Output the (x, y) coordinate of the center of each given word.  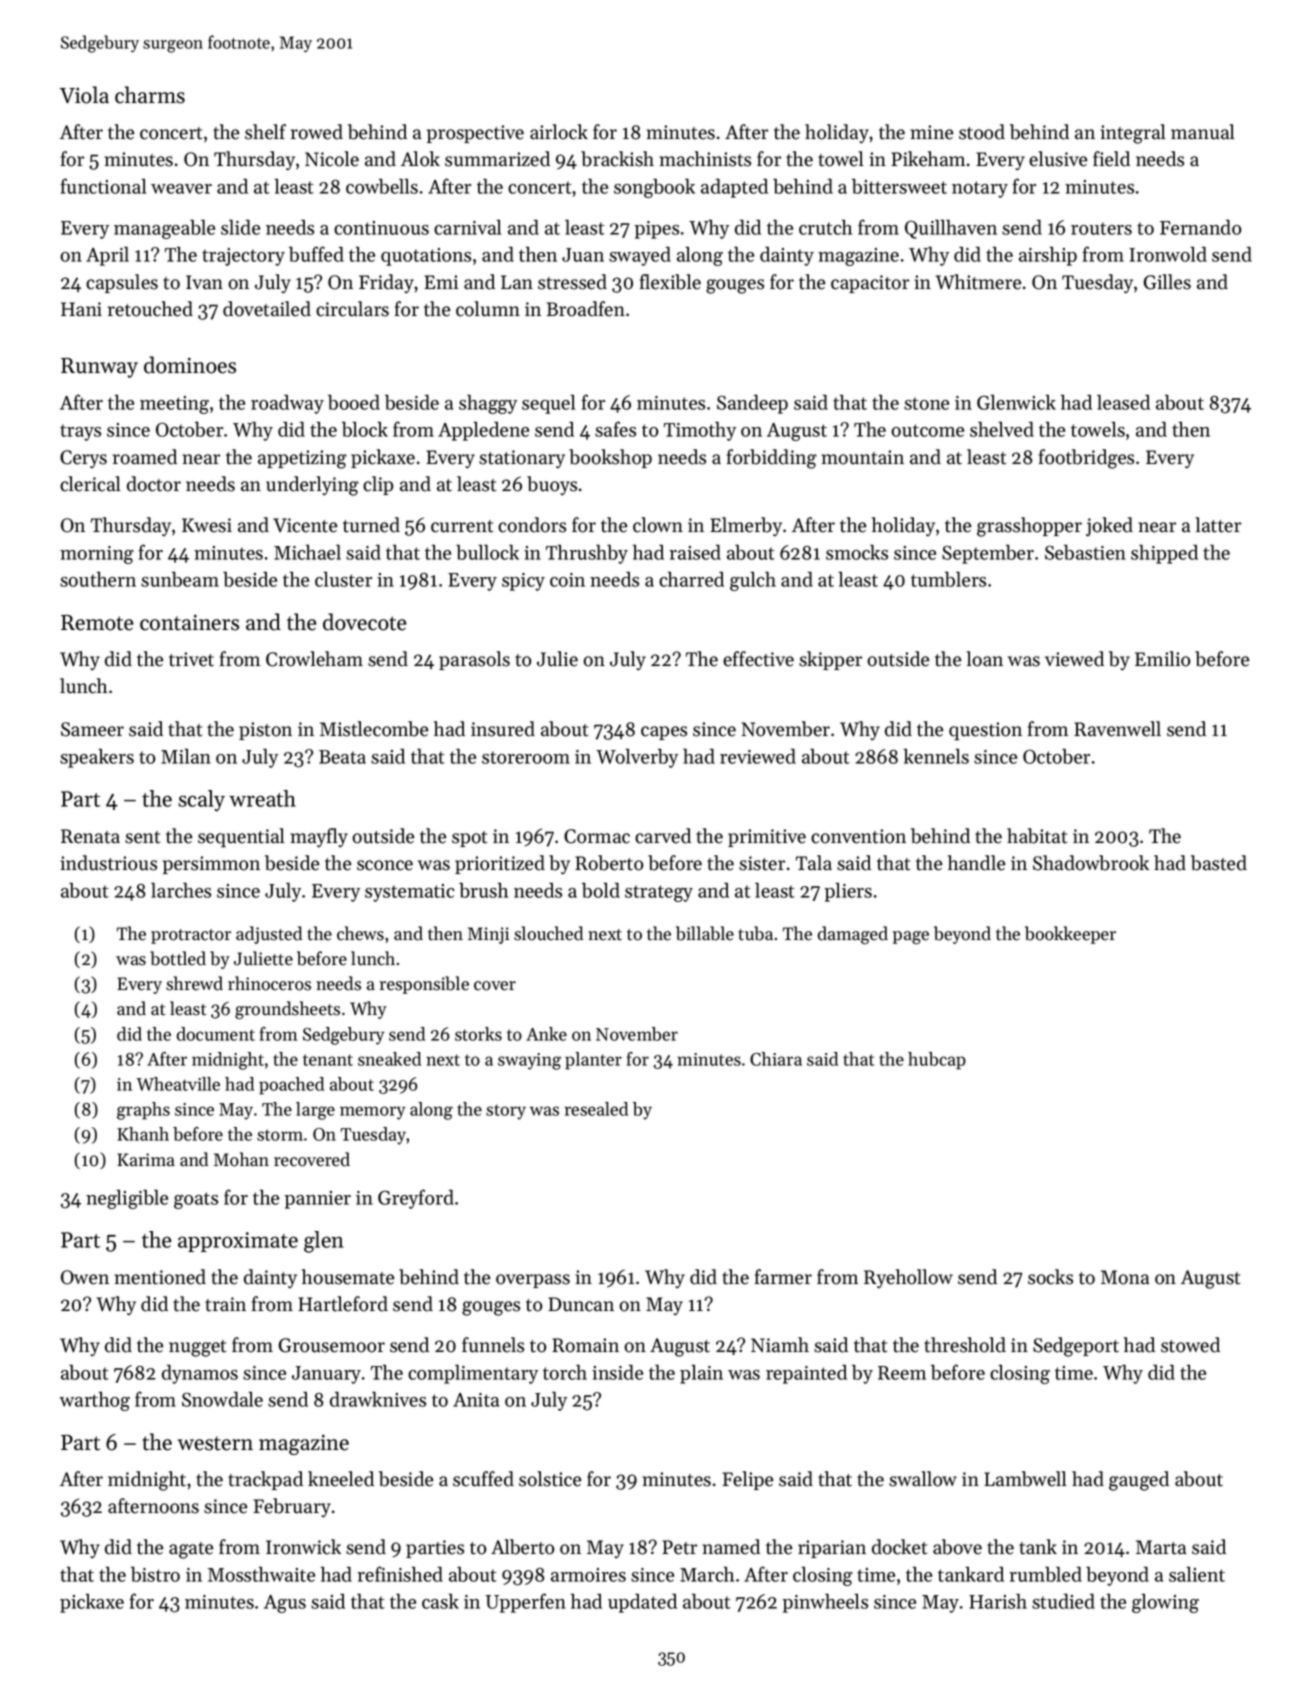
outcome (927, 430)
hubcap (937, 1061)
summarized (497, 159)
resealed (596, 1109)
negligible (127, 1199)
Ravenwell (1117, 729)
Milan (186, 756)
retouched (150, 309)
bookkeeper (1070, 935)
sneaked (389, 1059)
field (1111, 159)
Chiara (776, 1059)
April (107, 256)
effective (758, 659)
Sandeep (752, 404)
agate (191, 1550)
